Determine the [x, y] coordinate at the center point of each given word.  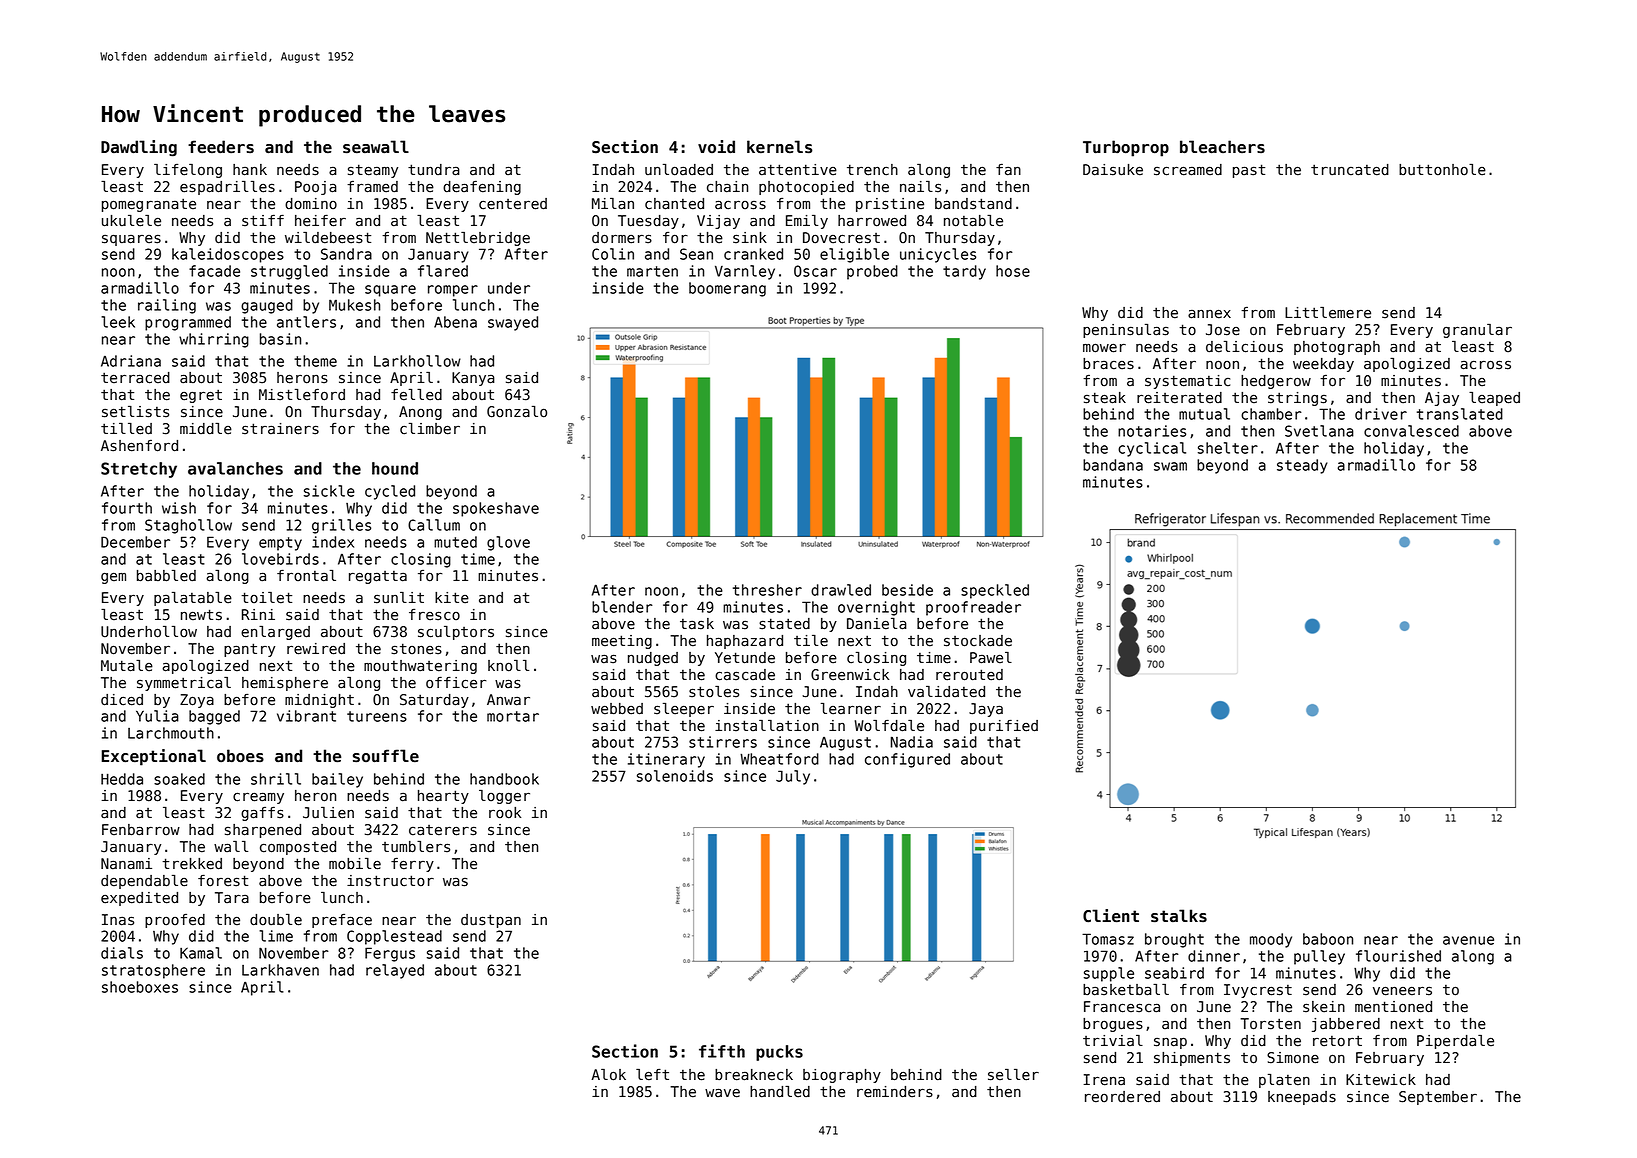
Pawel [991, 658]
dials [122, 953]
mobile [355, 864]
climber [430, 429]
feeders [221, 147]
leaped [1494, 399]
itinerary [666, 760]
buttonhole [1442, 170]
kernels [779, 147]
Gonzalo [517, 412]
